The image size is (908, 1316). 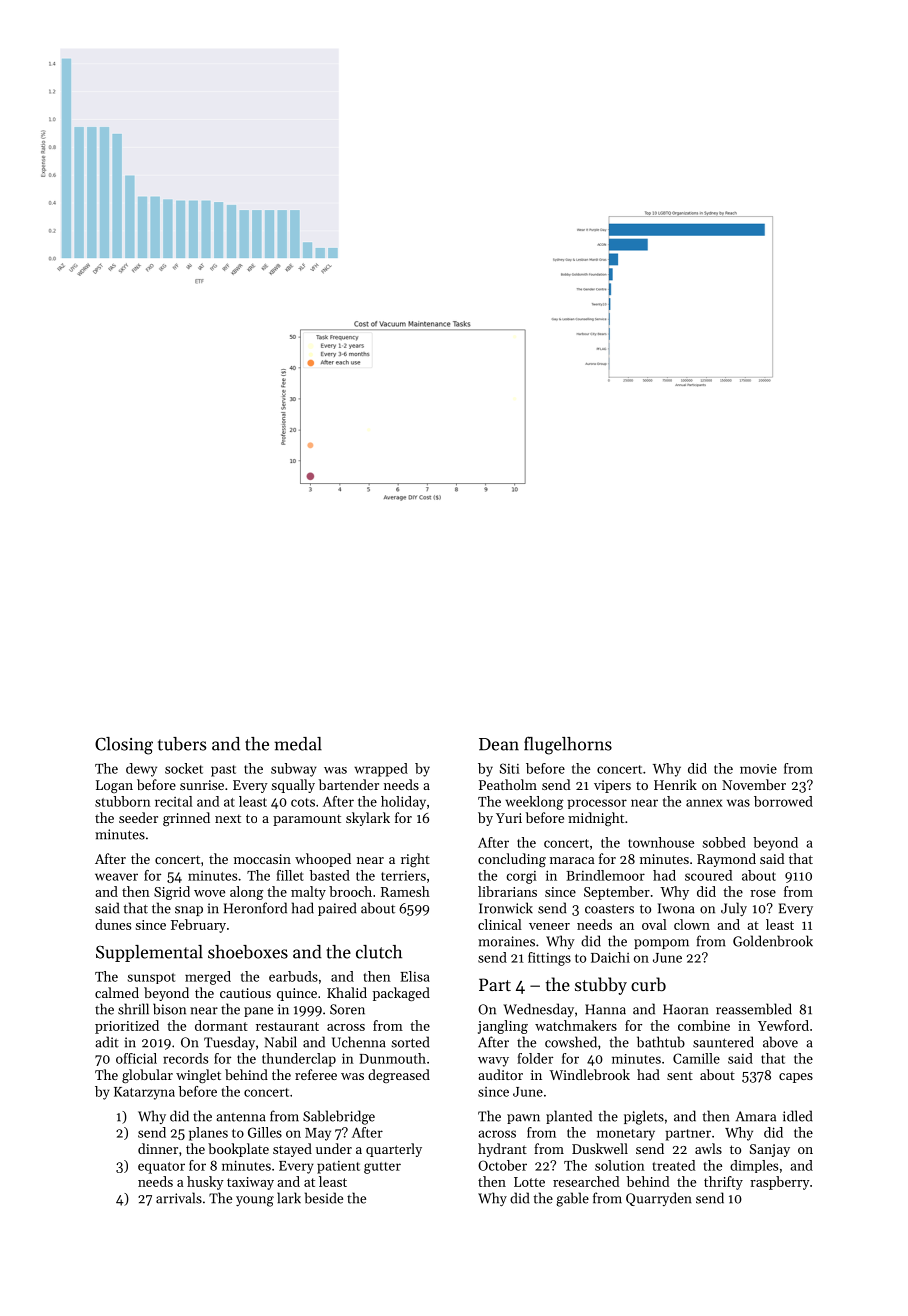 What do you see at coordinates (658, 1199) in the screenshot?
I see `Quarryden` at bounding box center [658, 1199].
